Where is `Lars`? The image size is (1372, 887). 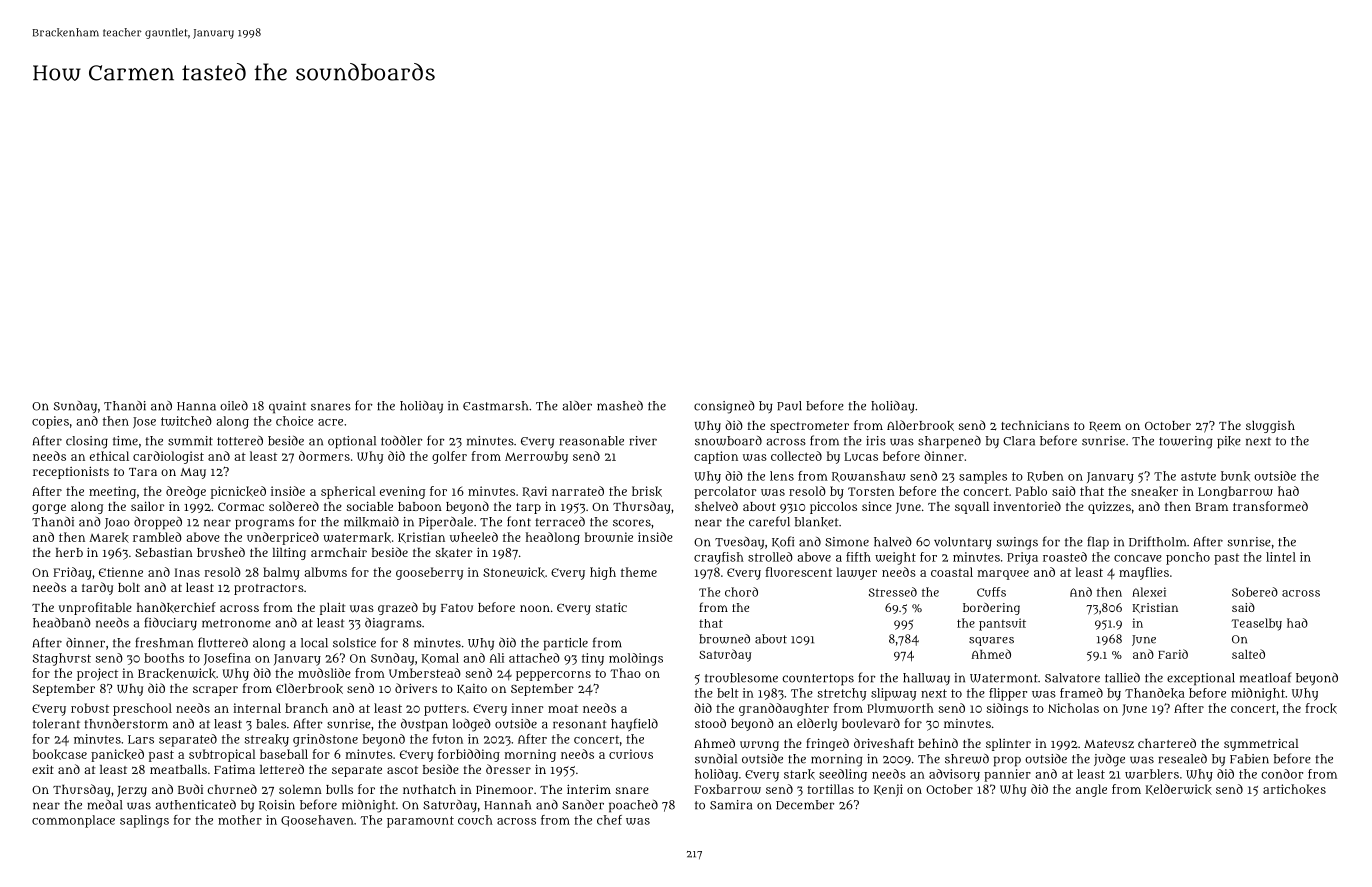 Lars is located at coordinates (141, 739).
